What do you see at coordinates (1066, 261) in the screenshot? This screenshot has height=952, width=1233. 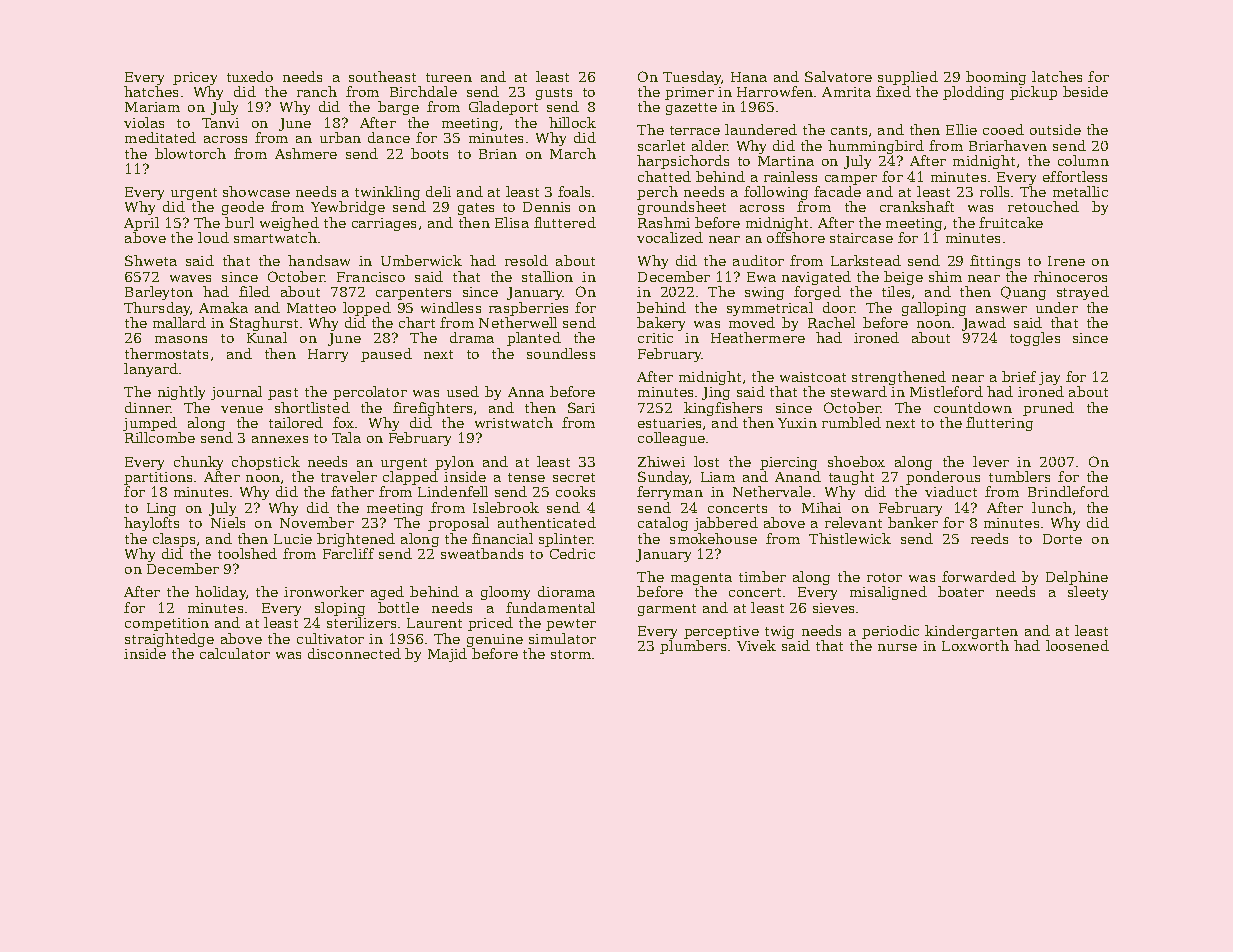 I see `Irene` at bounding box center [1066, 261].
